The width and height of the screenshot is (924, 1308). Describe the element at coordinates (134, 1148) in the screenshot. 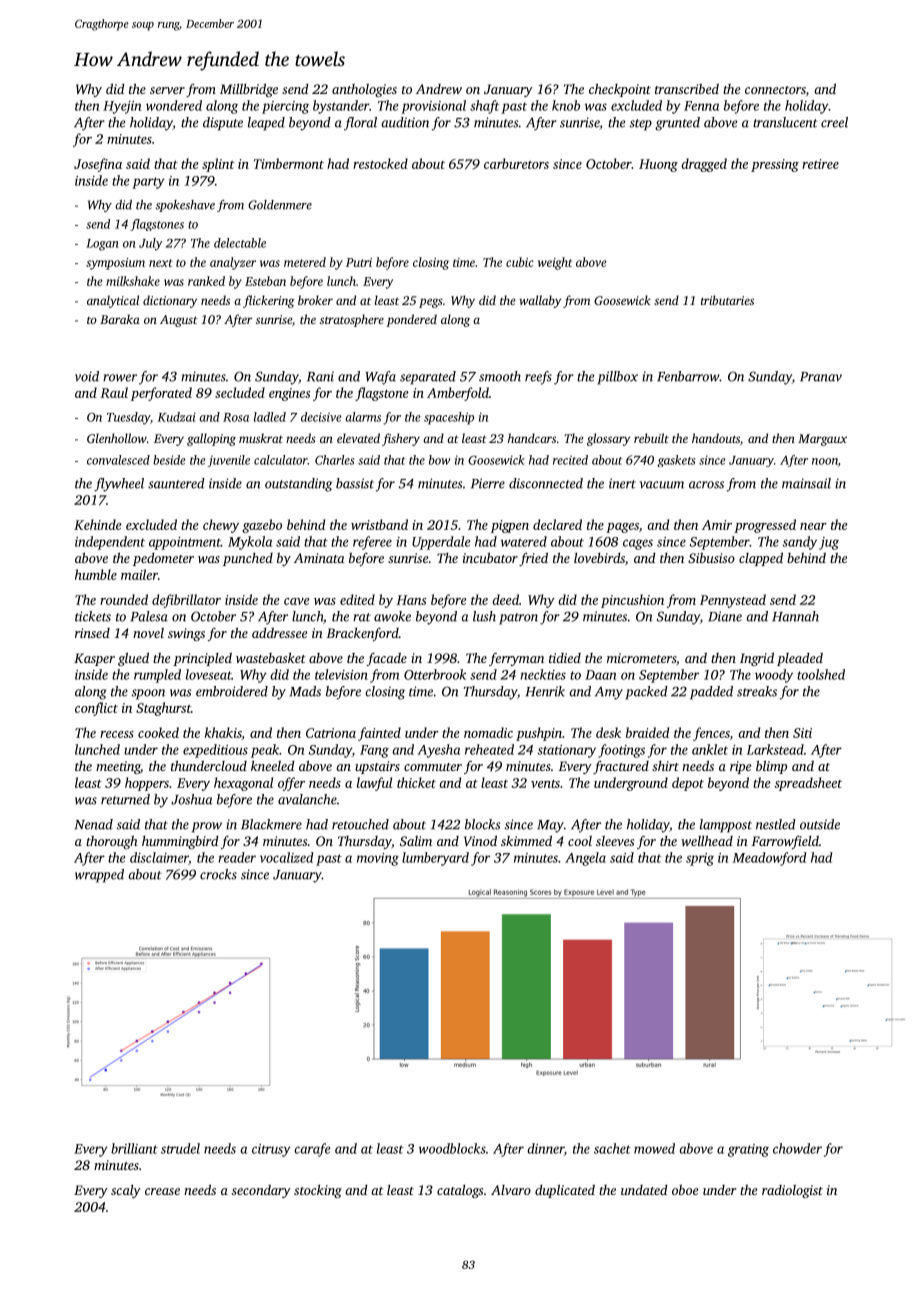

I see `brilliant` at that location.
